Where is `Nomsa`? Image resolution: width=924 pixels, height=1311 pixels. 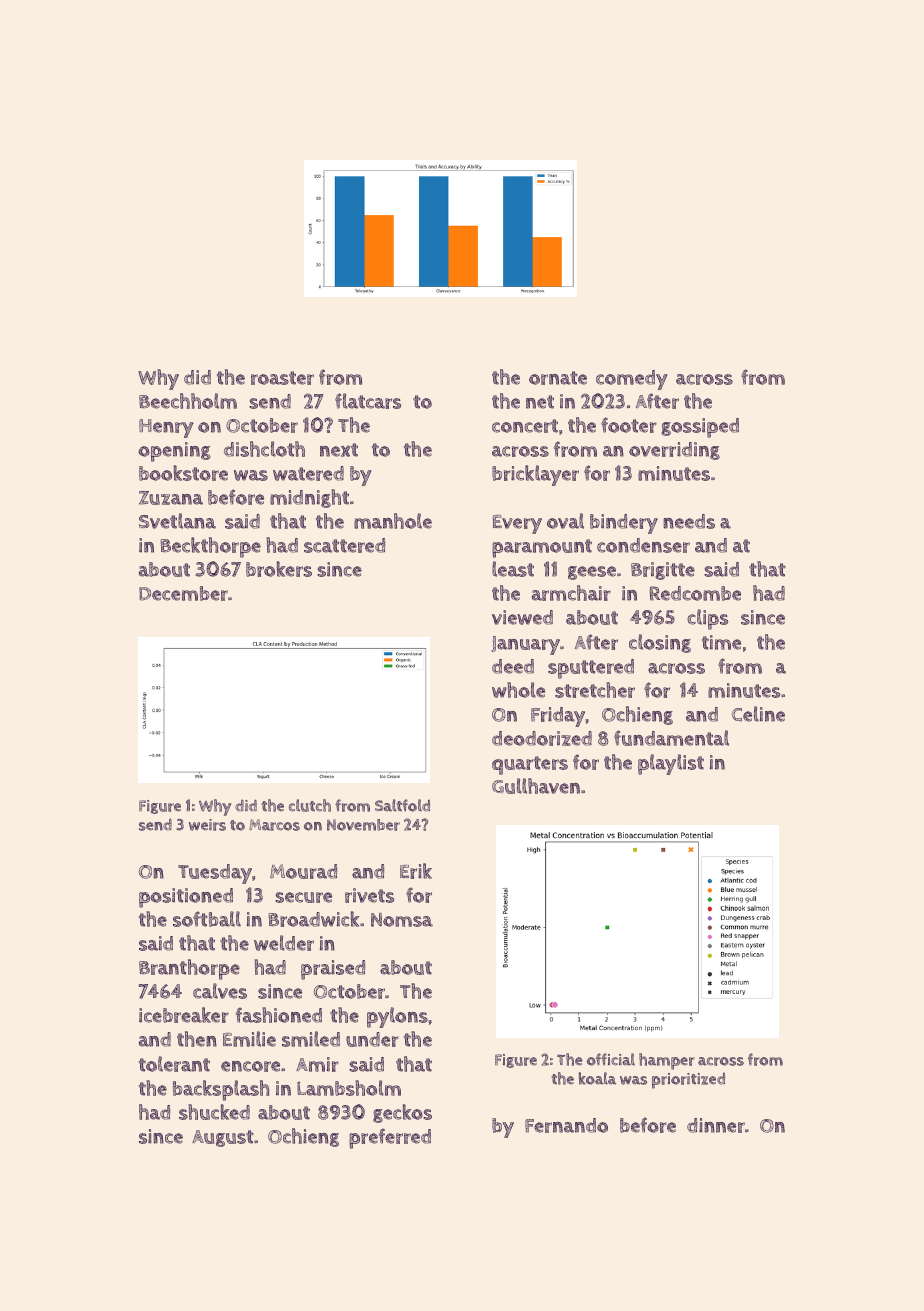 Nomsa is located at coordinates (402, 920).
